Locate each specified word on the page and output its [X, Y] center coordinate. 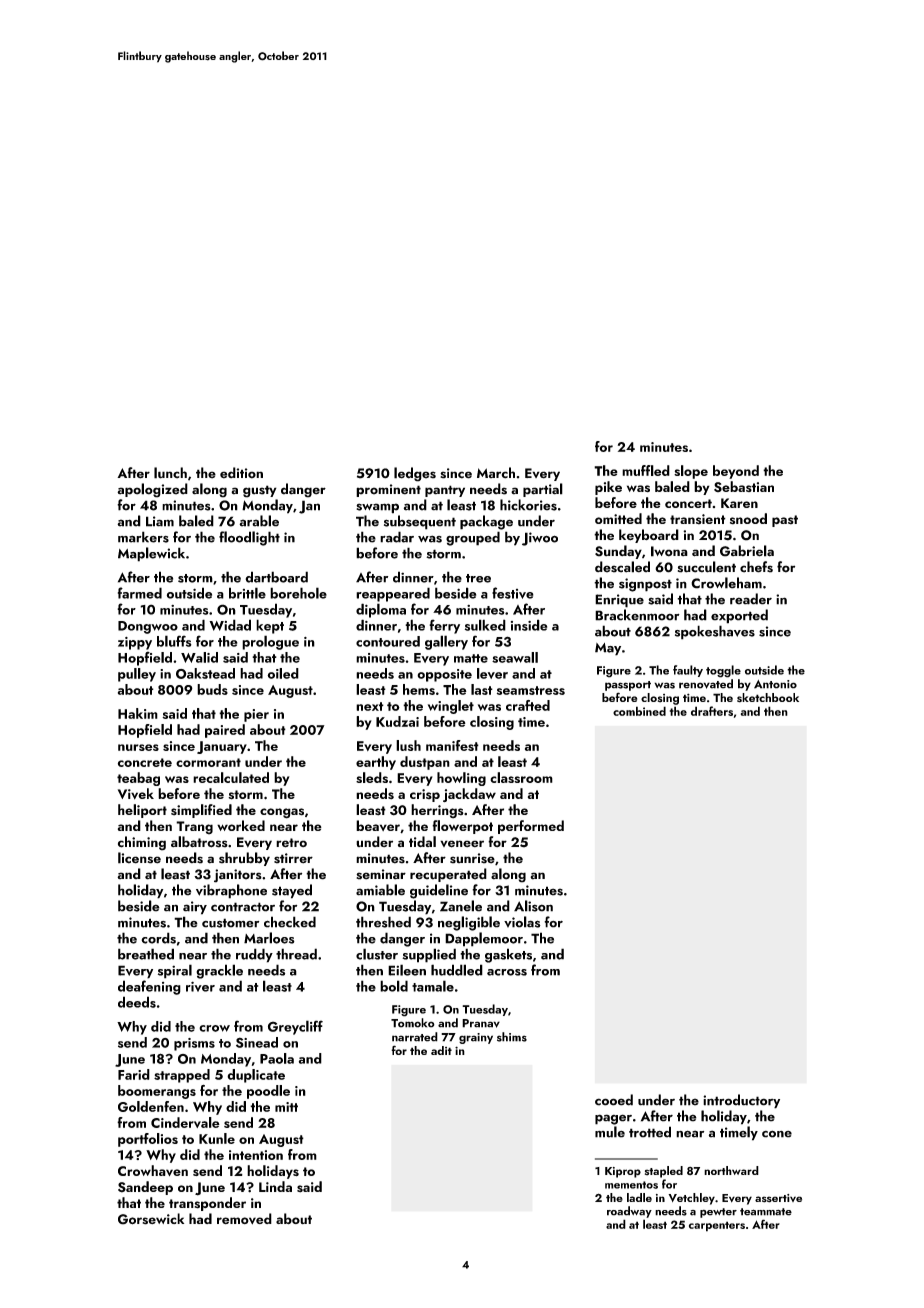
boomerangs [157, 1092]
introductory [741, 1101]
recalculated [231, 777]
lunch [170, 473]
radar [397, 537]
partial [543, 490]
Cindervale [185, 1122]
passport [628, 686]
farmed [140, 593]
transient [698, 519]
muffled [646, 470]
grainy [476, 1038]
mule [610, 1132]
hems [419, 689]
